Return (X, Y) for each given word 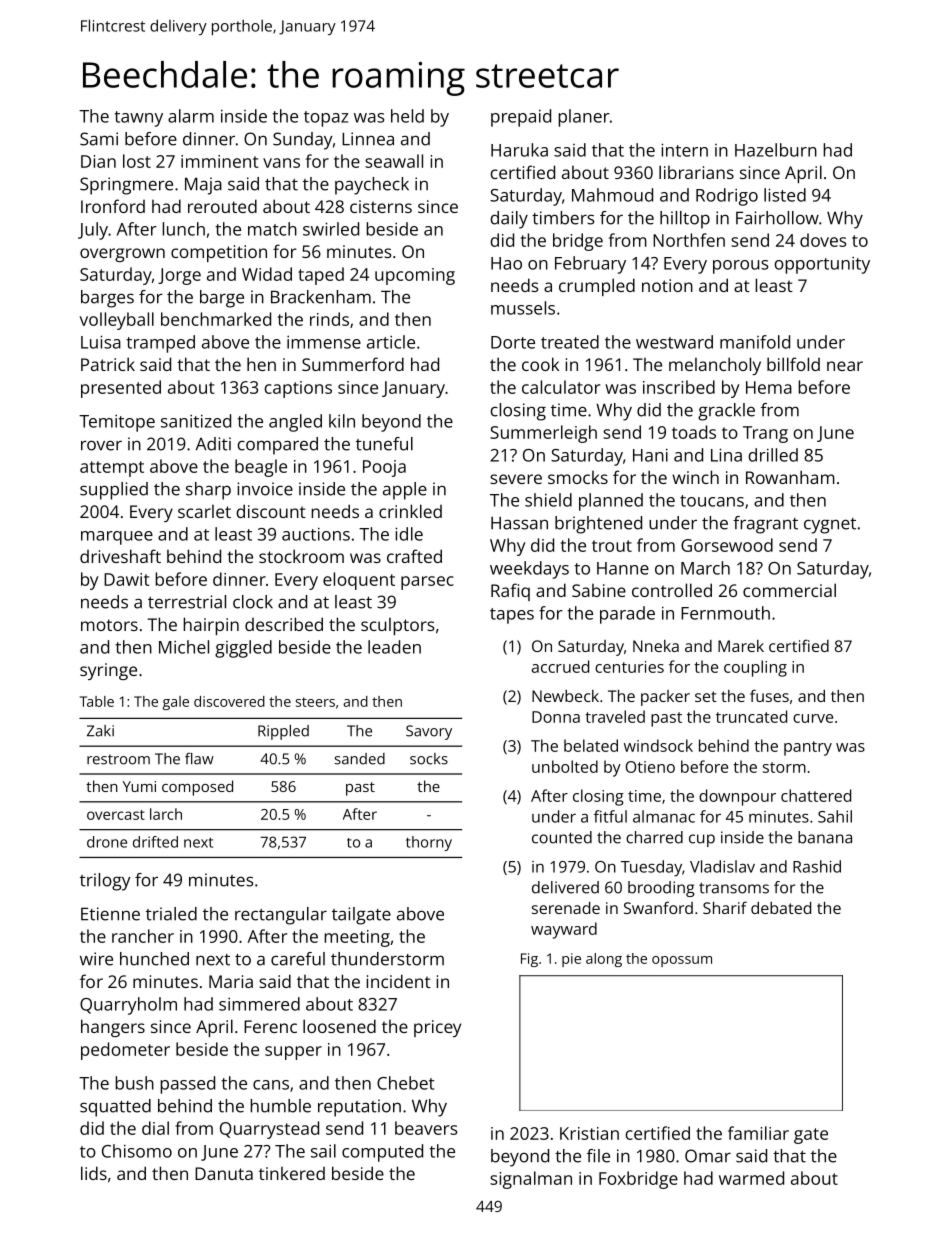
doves (823, 240)
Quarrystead (269, 1130)
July (93, 231)
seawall (394, 161)
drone (107, 842)
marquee (117, 538)
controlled (672, 590)
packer (665, 698)
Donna (556, 717)
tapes (512, 616)
